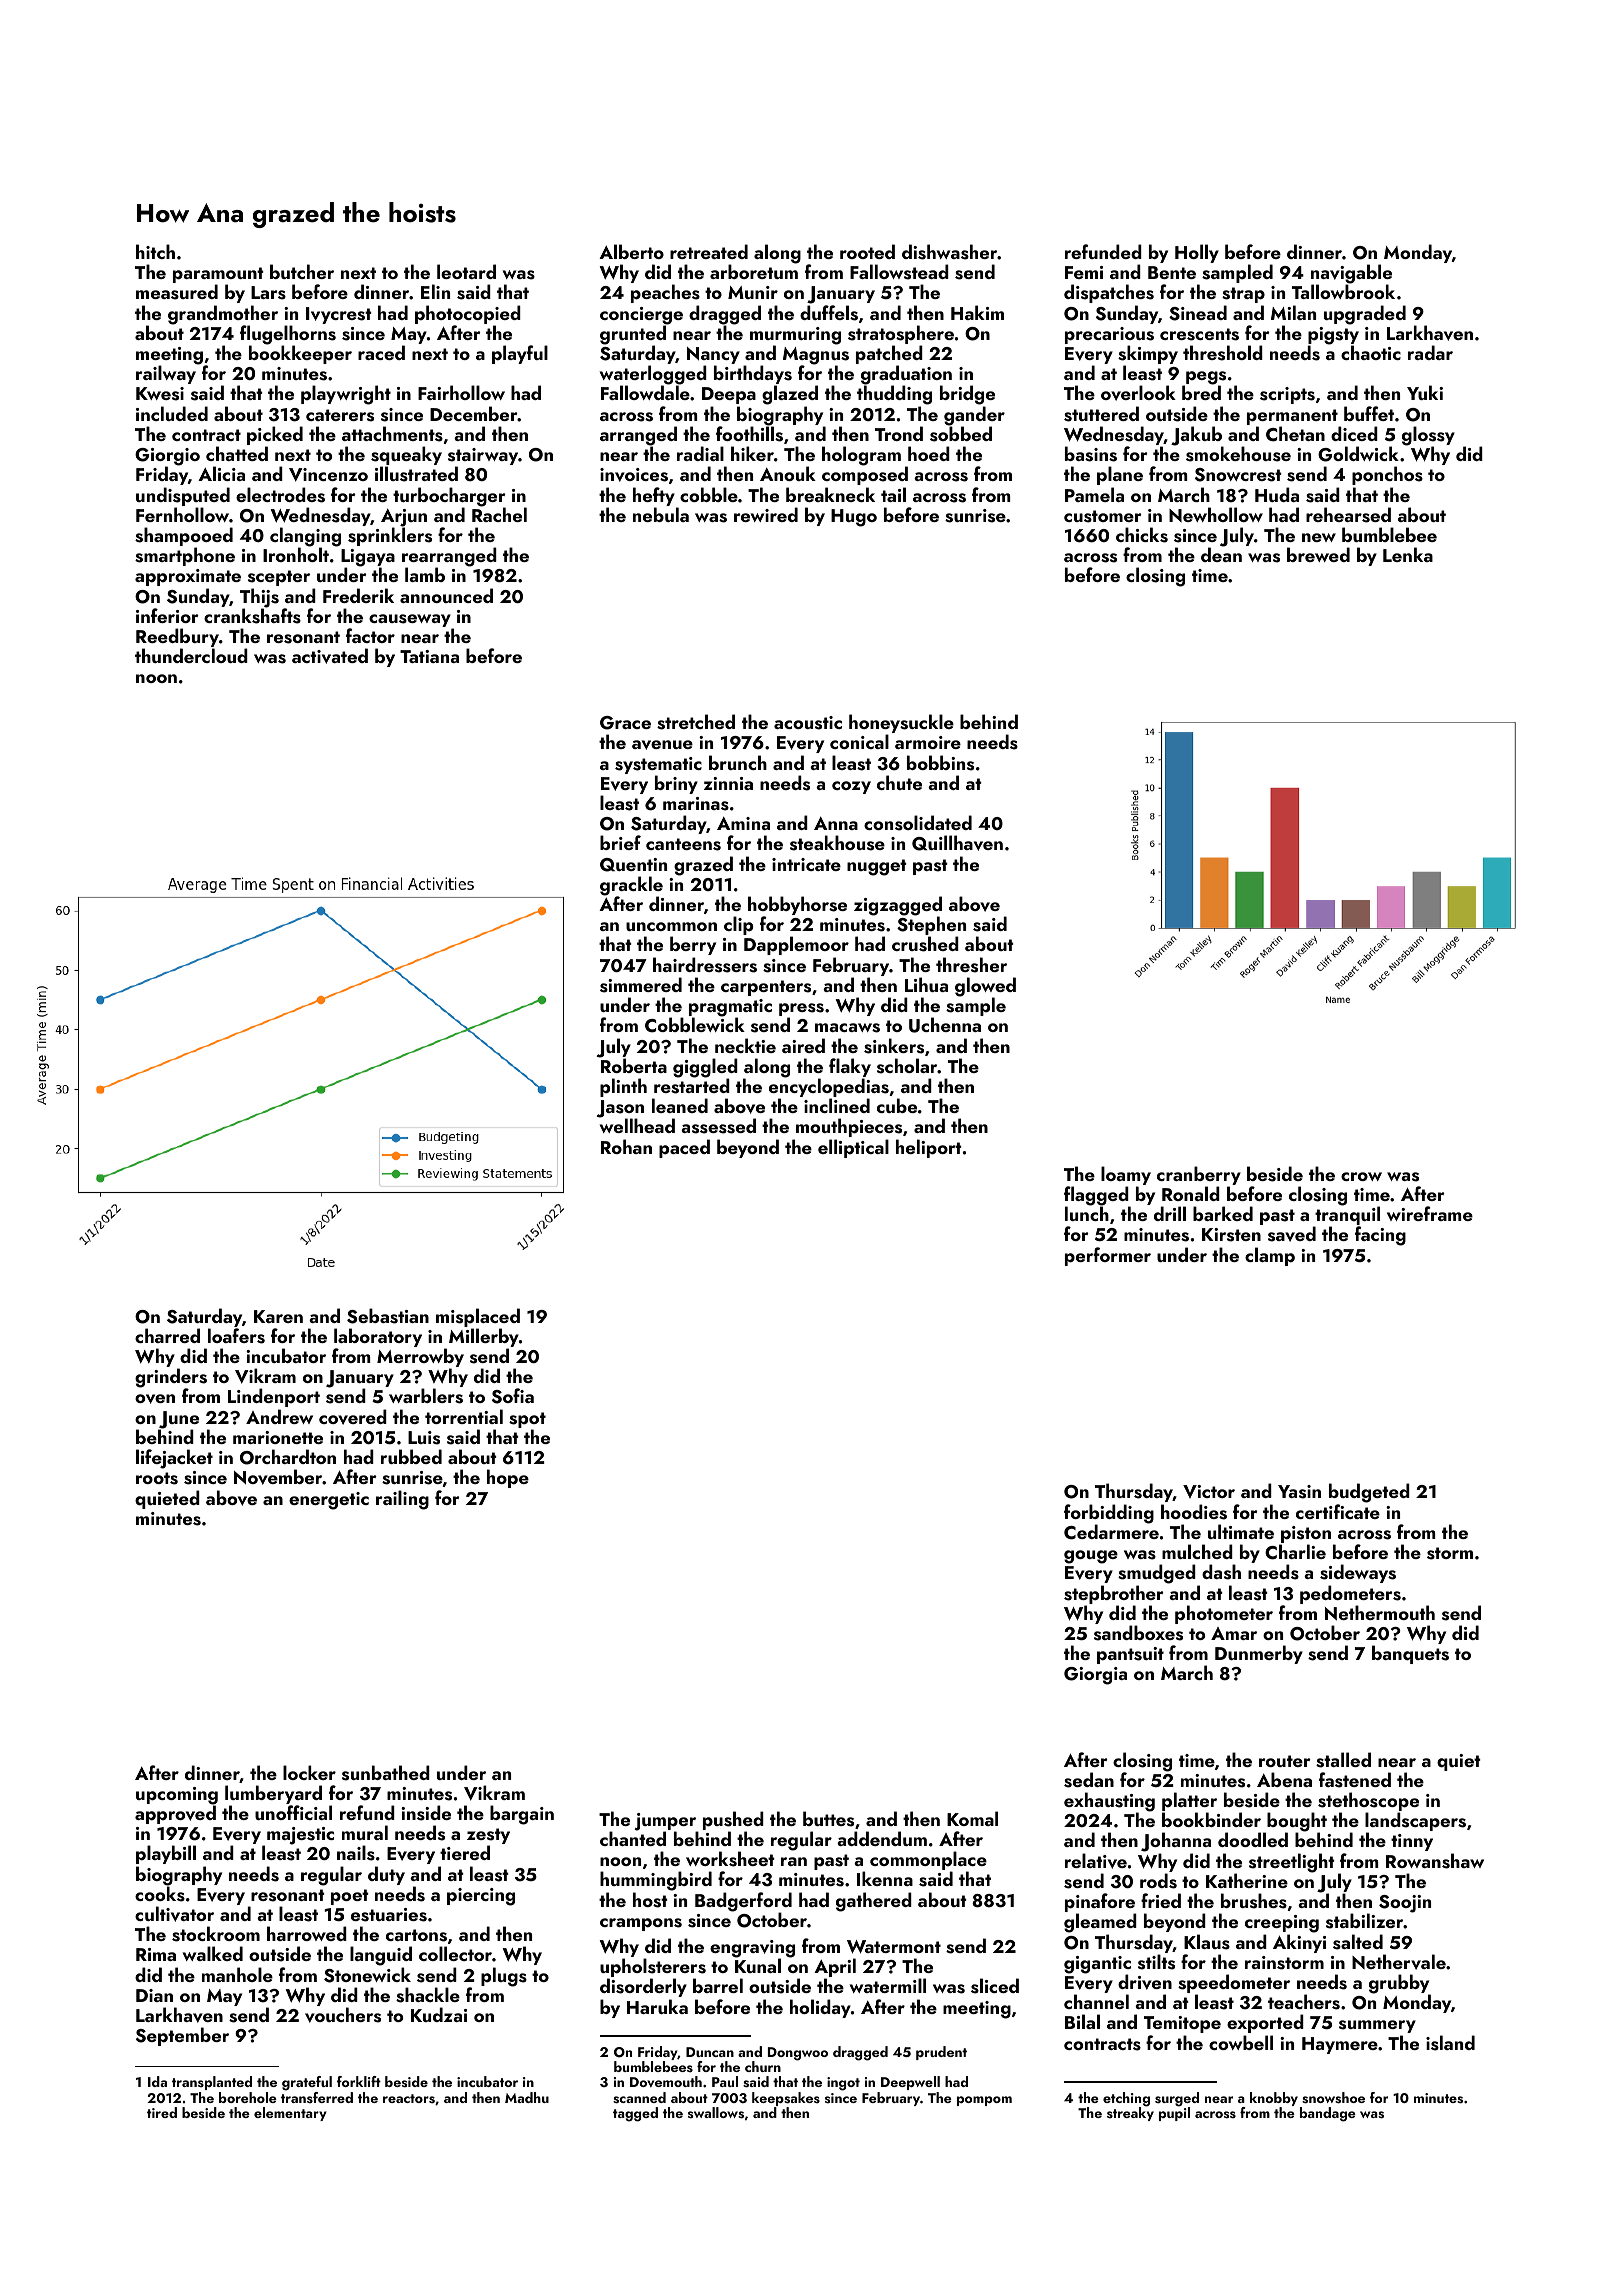 Image resolution: width=1620 pixels, height=2292 pixels. I want to click on Yasin, so click(1299, 1492).
